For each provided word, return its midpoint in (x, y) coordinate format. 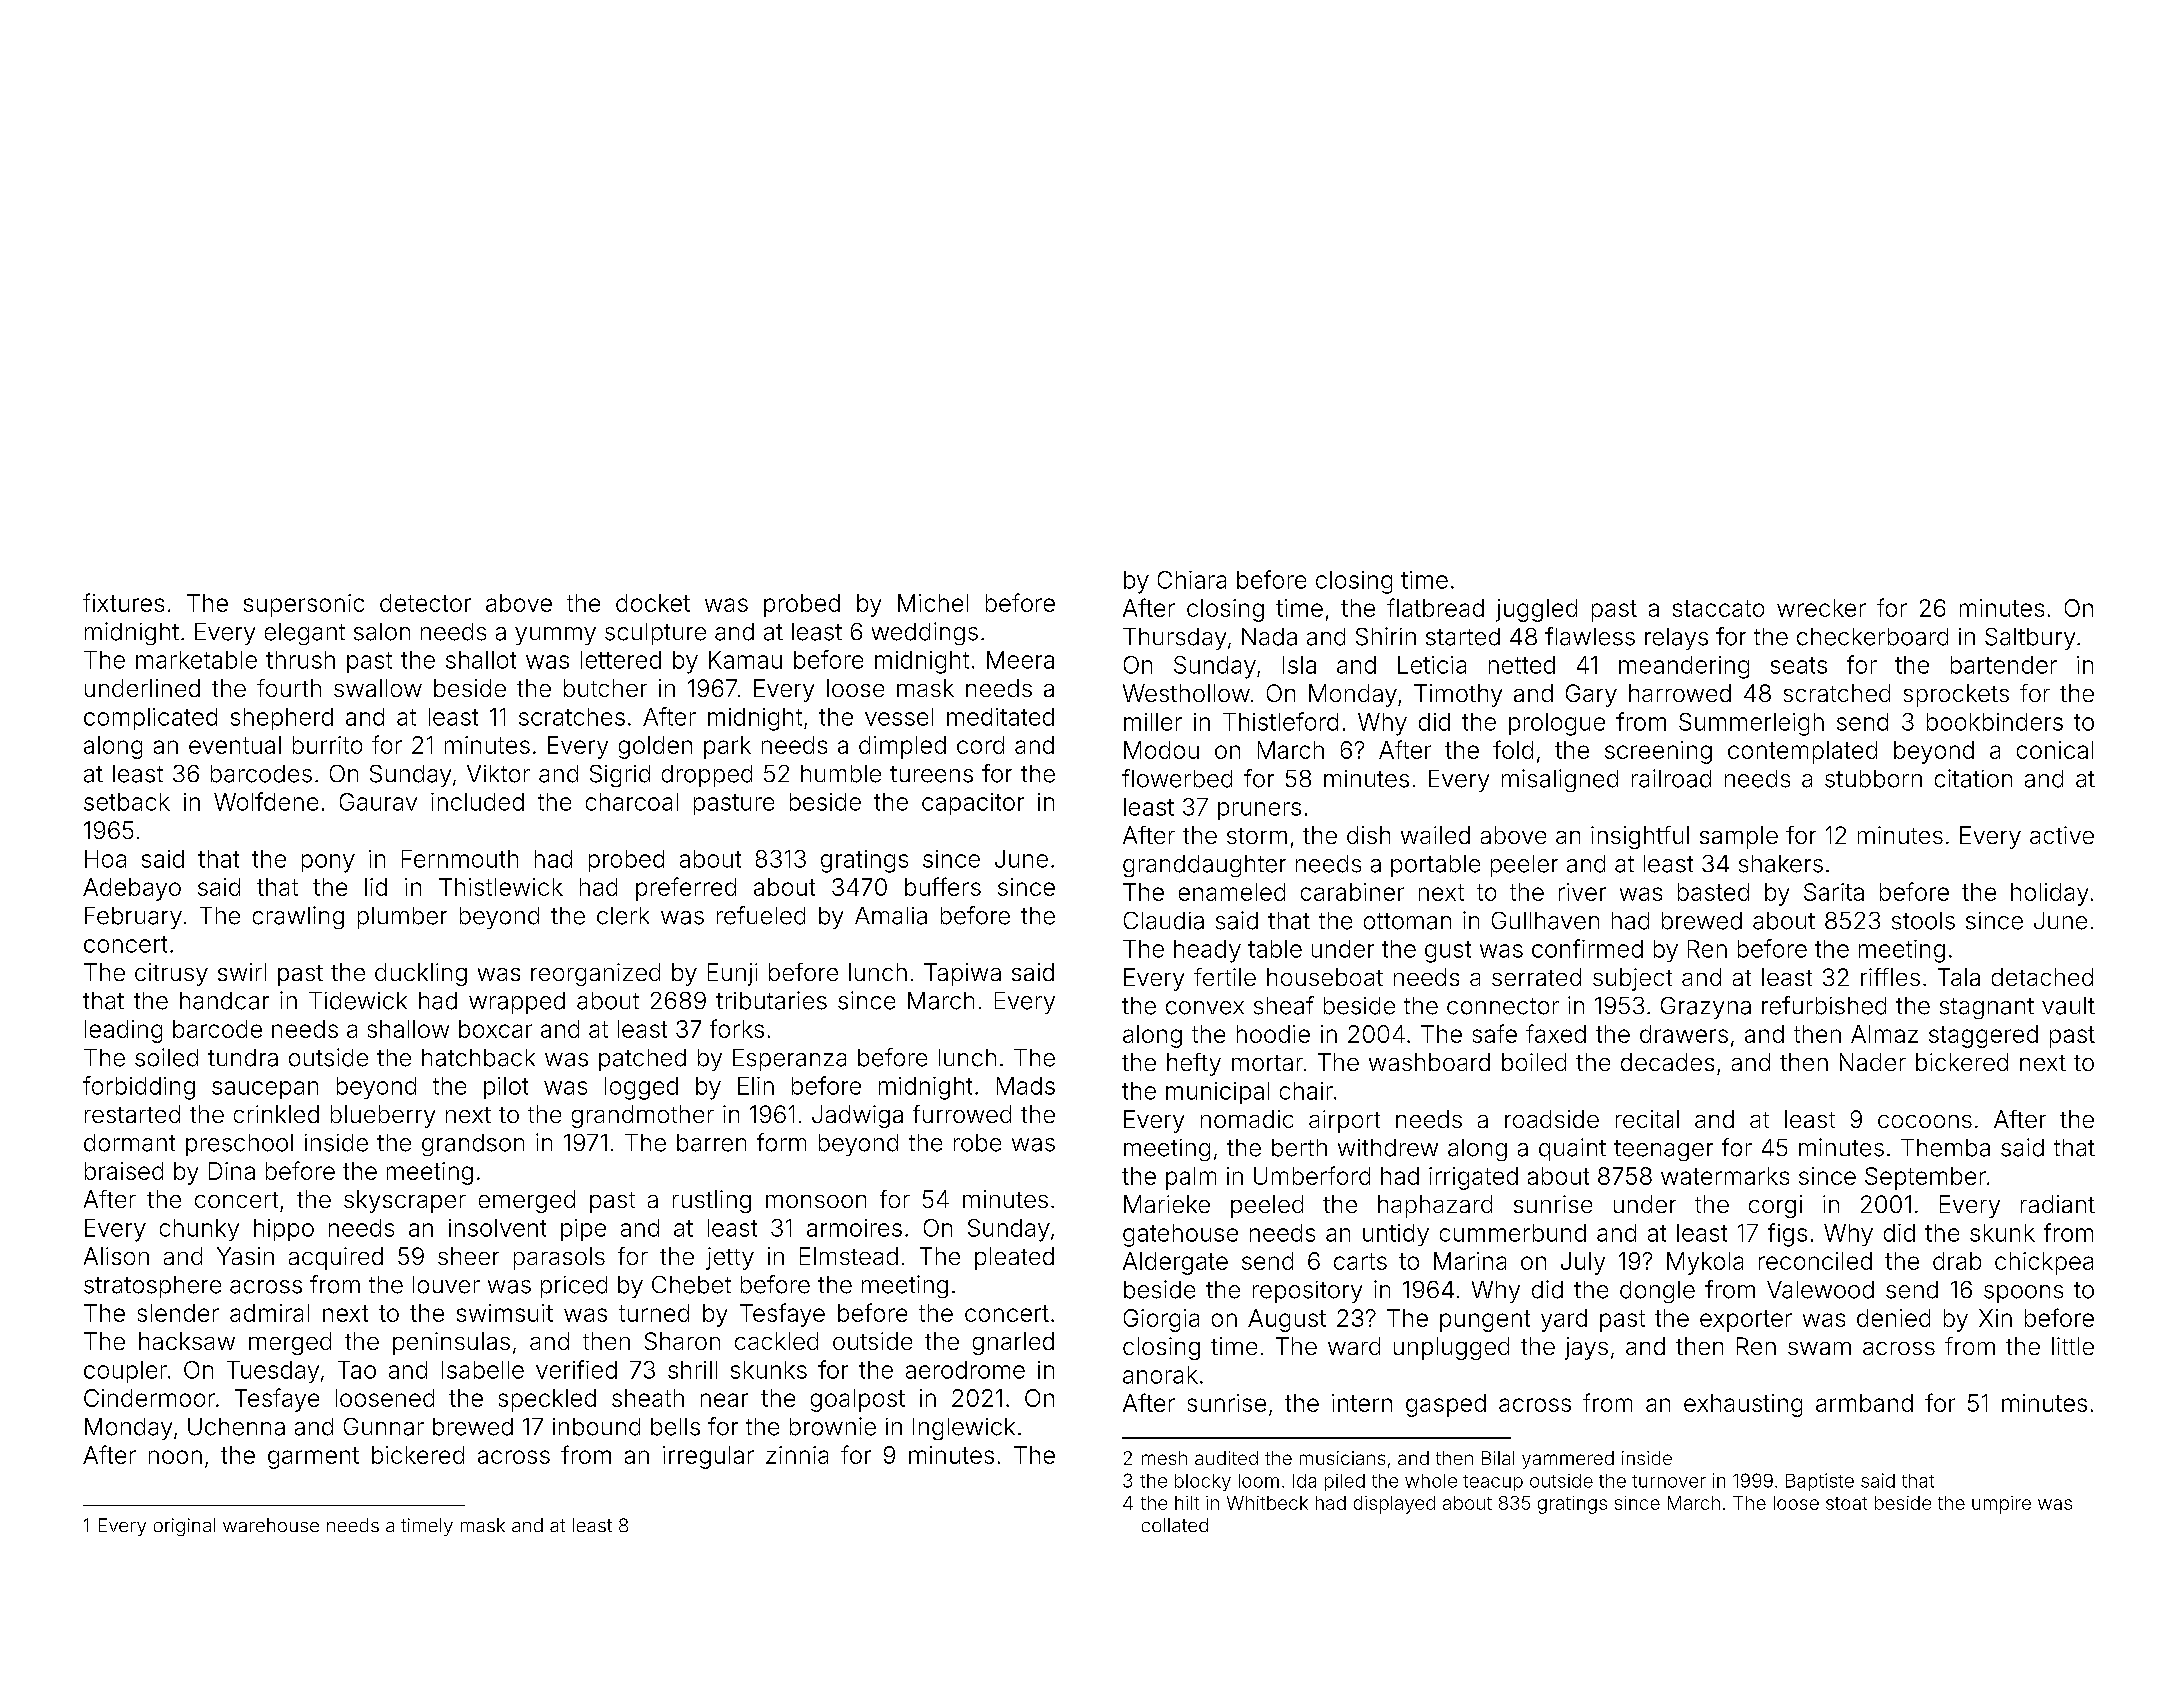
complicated (150, 719)
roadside (1552, 1119)
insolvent (497, 1228)
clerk (623, 916)
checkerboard (1872, 637)
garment (313, 1458)
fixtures (123, 602)
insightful (1640, 837)
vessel (899, 717)
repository (1307, 1292)
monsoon (816, 1201)
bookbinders (1995, 722)
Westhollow (1186, 693)
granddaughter (1204, 866)
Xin (1995, 1318)
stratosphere (152, 1287)
